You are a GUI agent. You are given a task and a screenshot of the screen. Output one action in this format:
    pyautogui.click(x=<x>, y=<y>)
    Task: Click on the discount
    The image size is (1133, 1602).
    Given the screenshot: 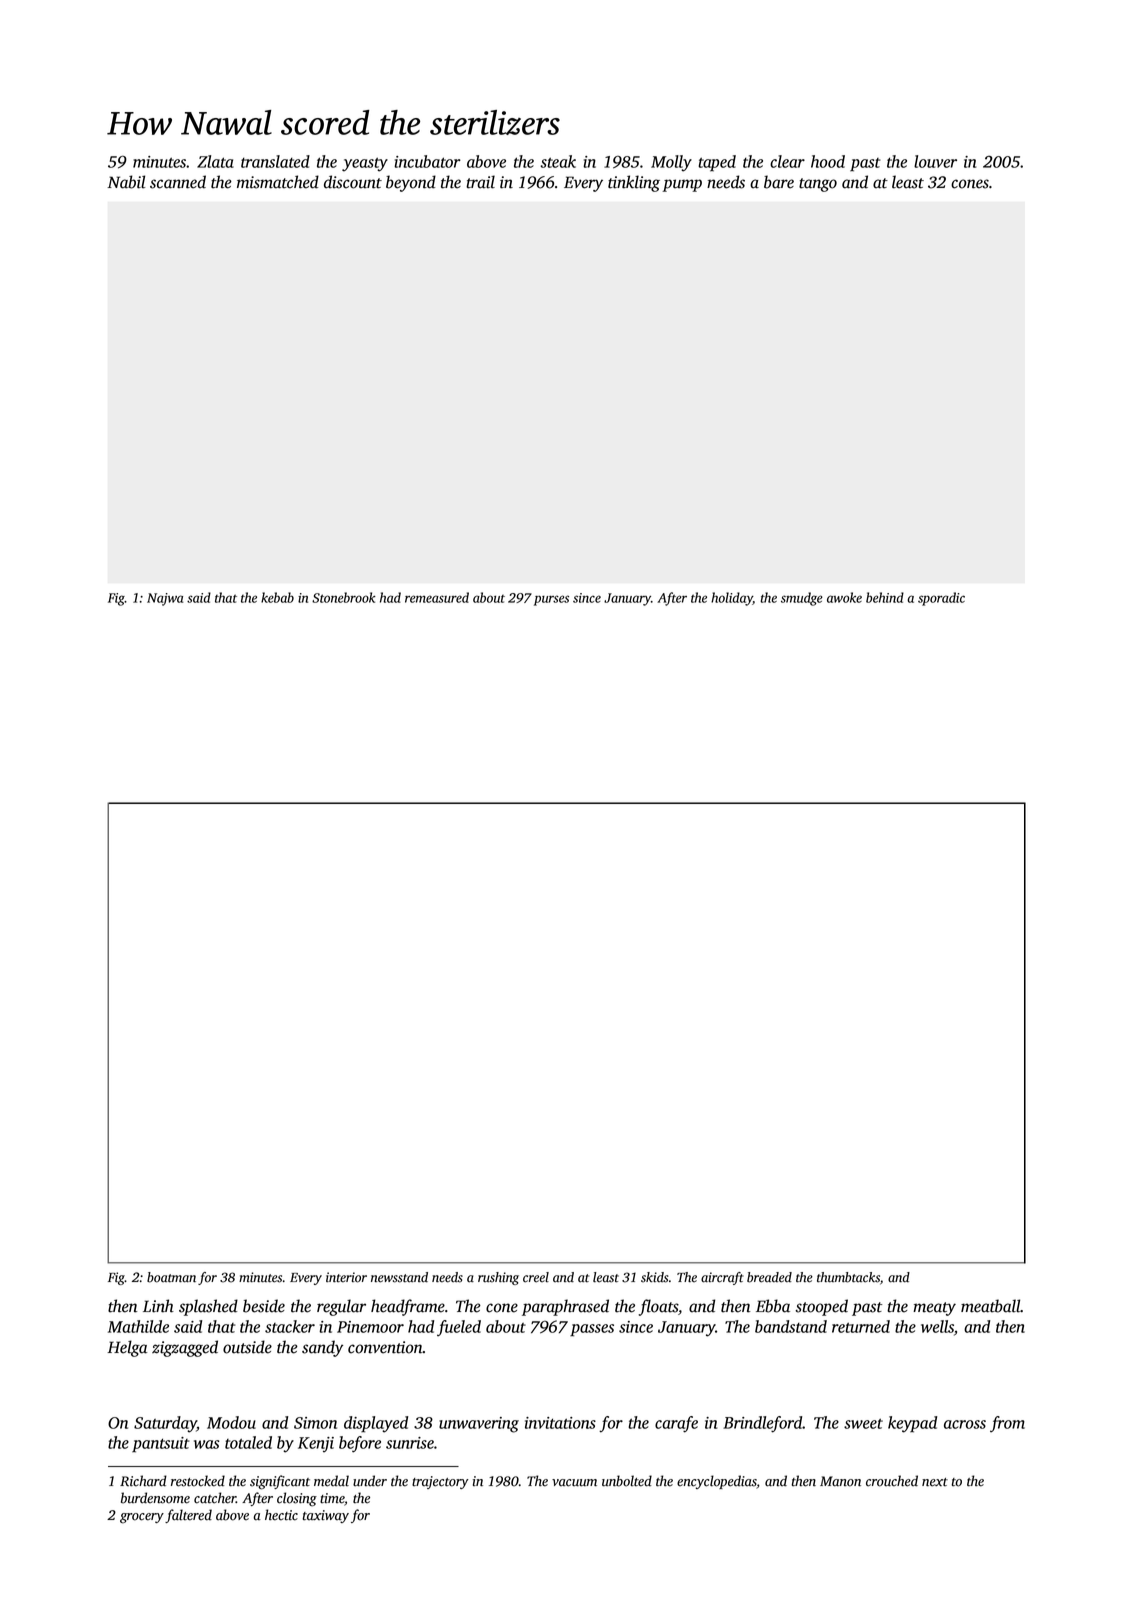 What is the action you would take?
    pyautogui.click(x=353, y=182)
